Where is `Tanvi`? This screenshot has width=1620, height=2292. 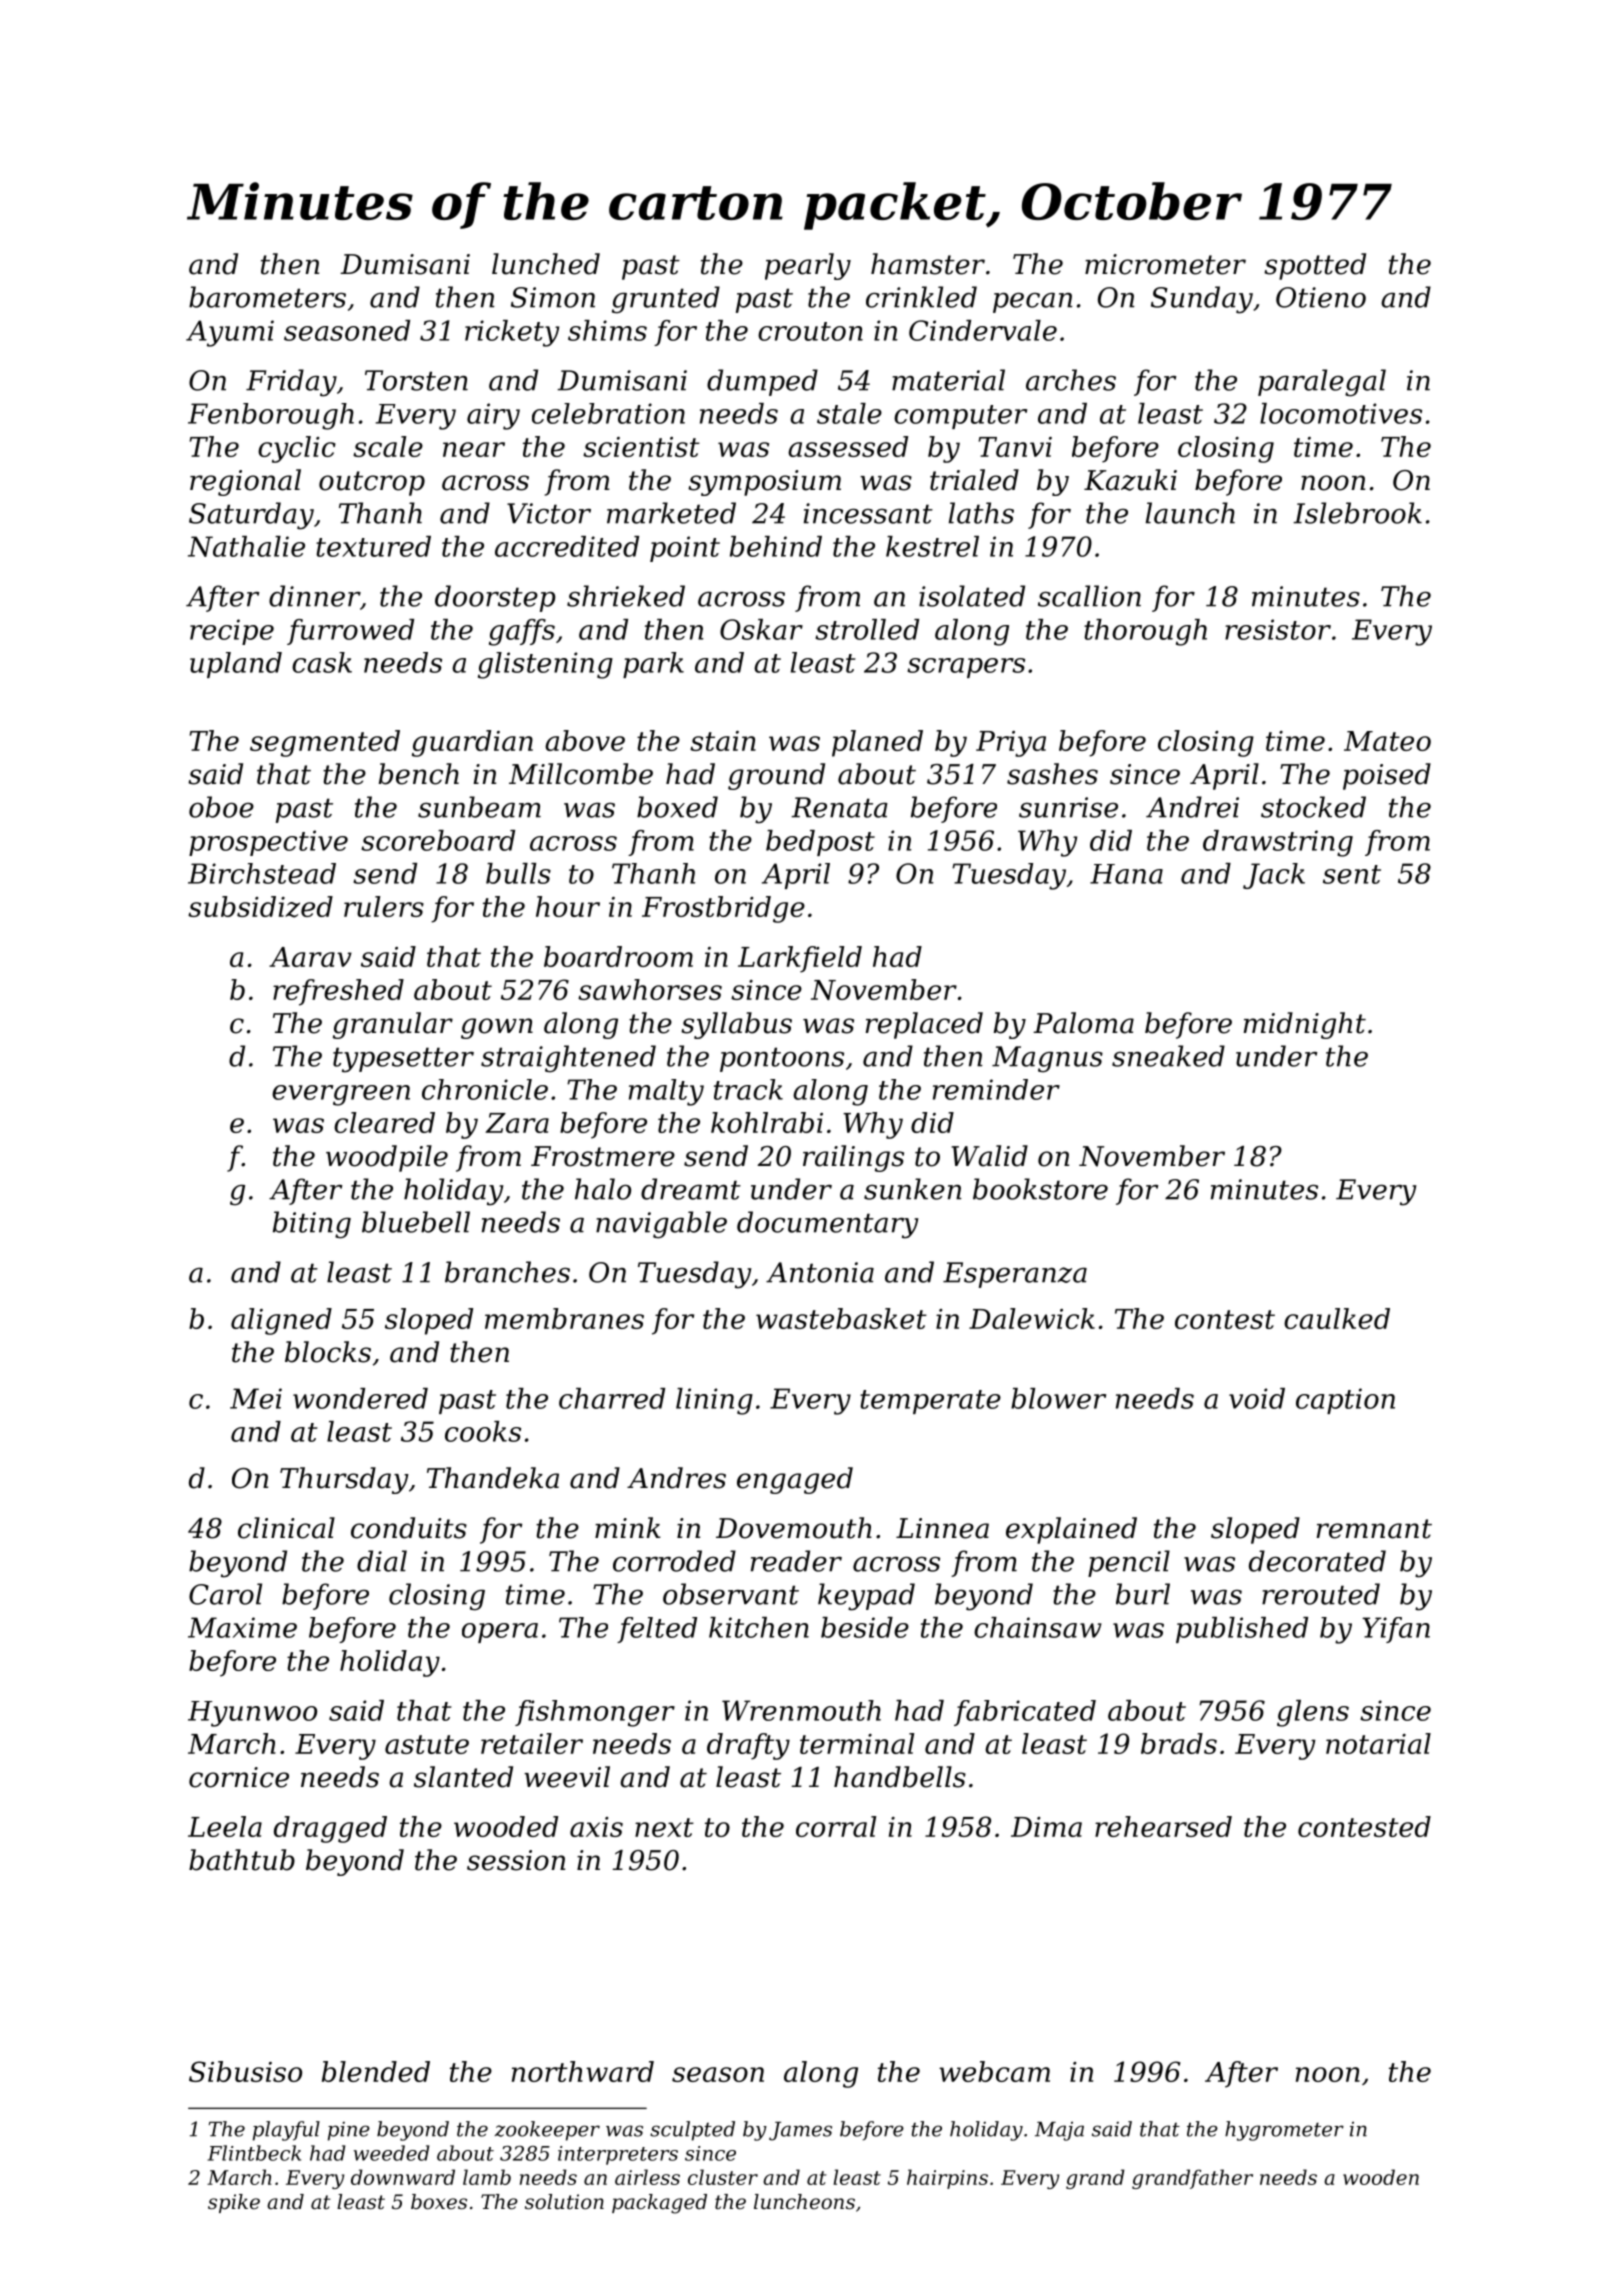 Tanvi is located at coordinates (1015, 447).
